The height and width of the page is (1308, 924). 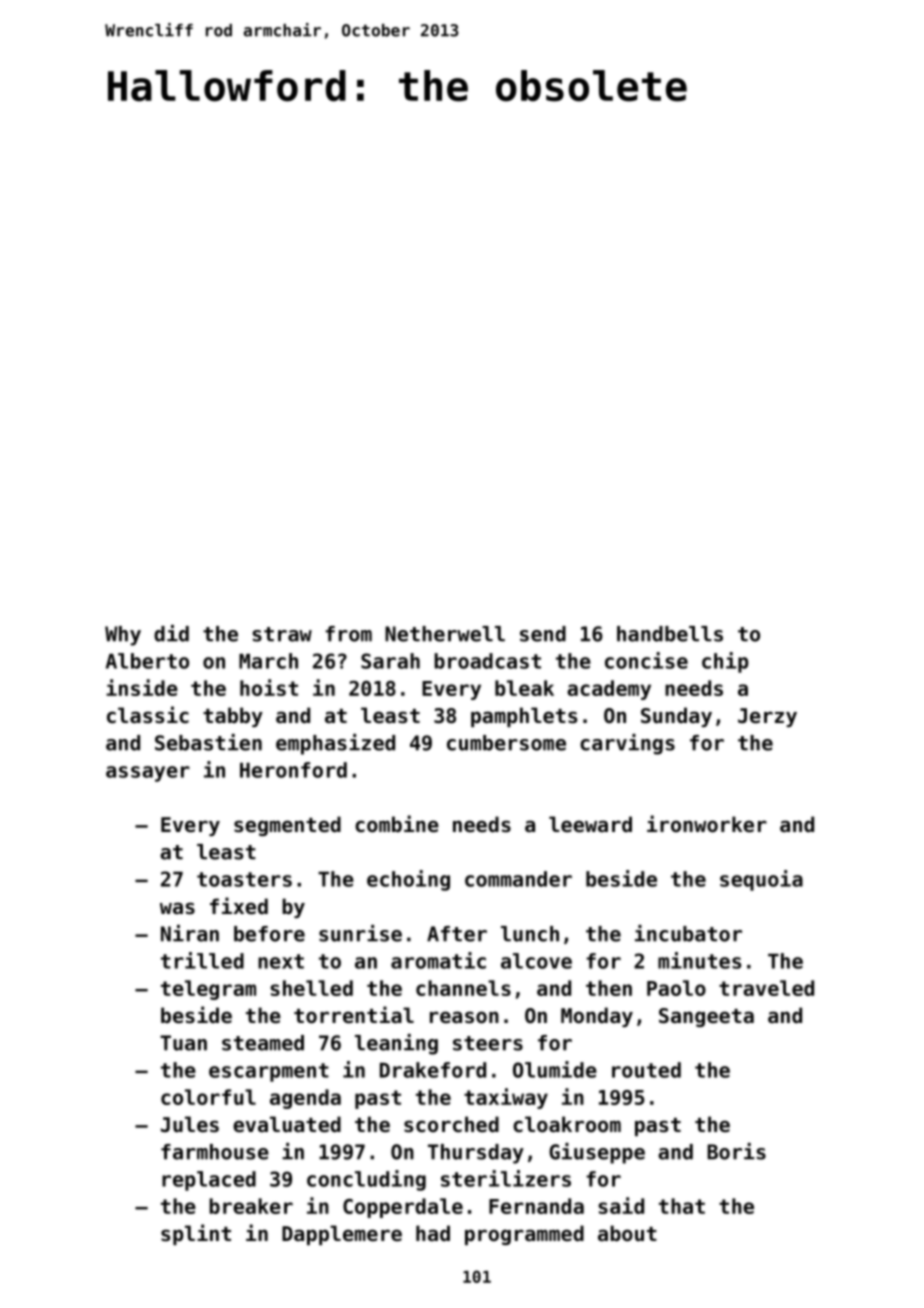 I want to click on chip, so click(x=725, y=662).
